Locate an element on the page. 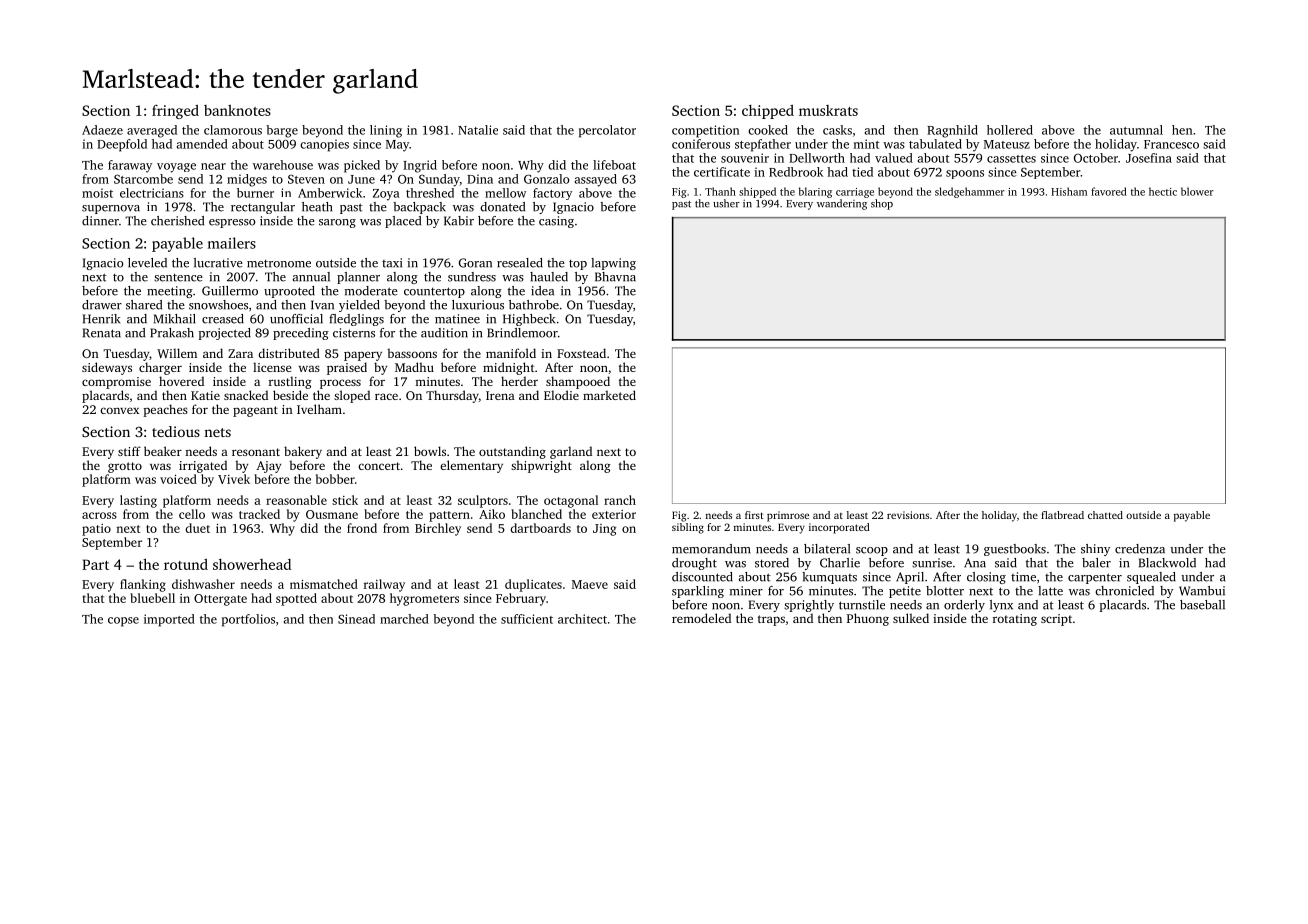  duet is located at coordinates (197, 528).
